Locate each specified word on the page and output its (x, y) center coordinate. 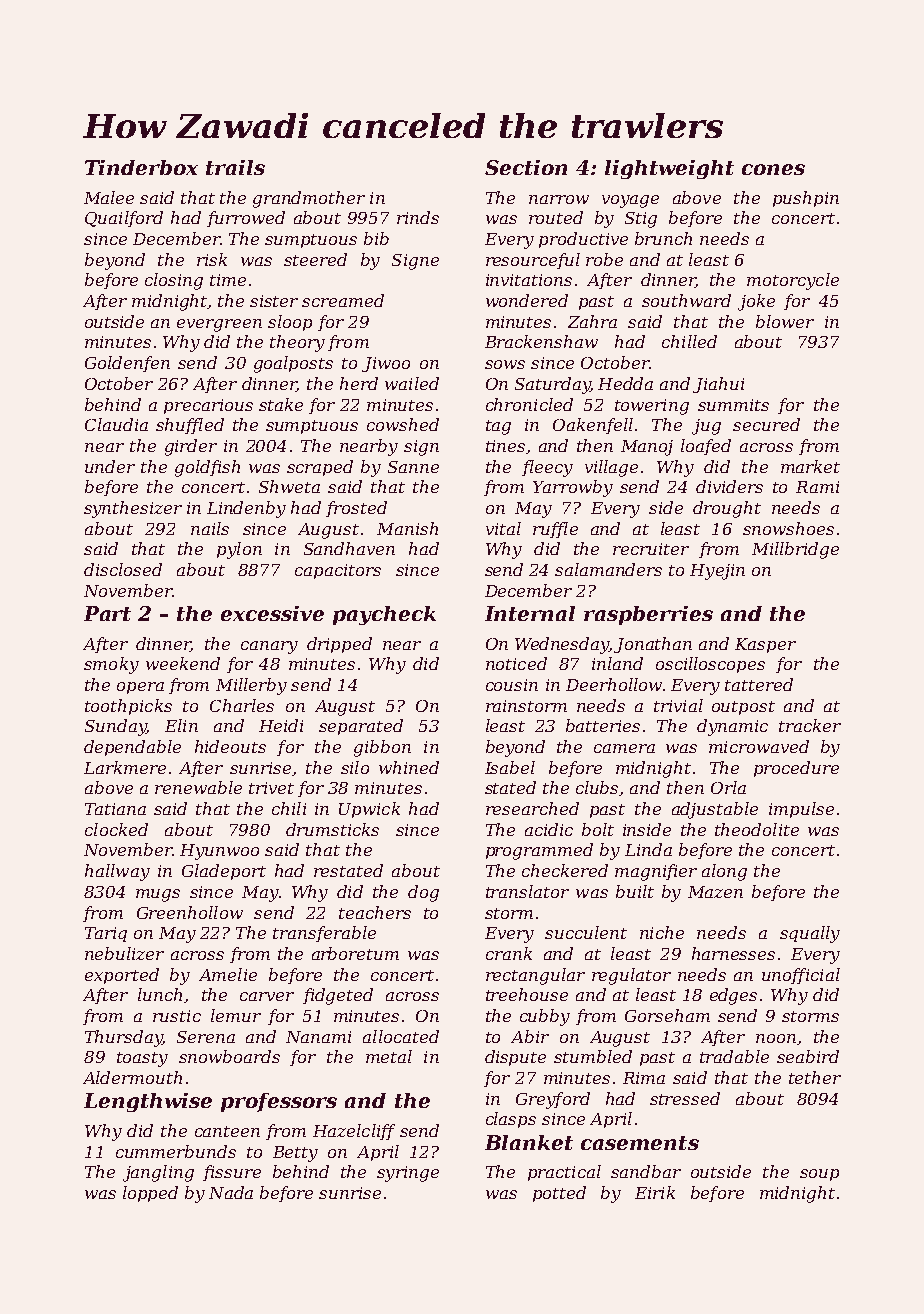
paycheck (384, 615)
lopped (150, 1194)
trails (235, 167)
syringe (408, 1174)
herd (359, 383)
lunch (160, 994)
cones (773, 169)
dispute (515, 1058)
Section (526, 167)
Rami (817, 487)
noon (776, 1038)
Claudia (116, 424)
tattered (759, 684)
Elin (181, 725)
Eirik (655, 1192)
